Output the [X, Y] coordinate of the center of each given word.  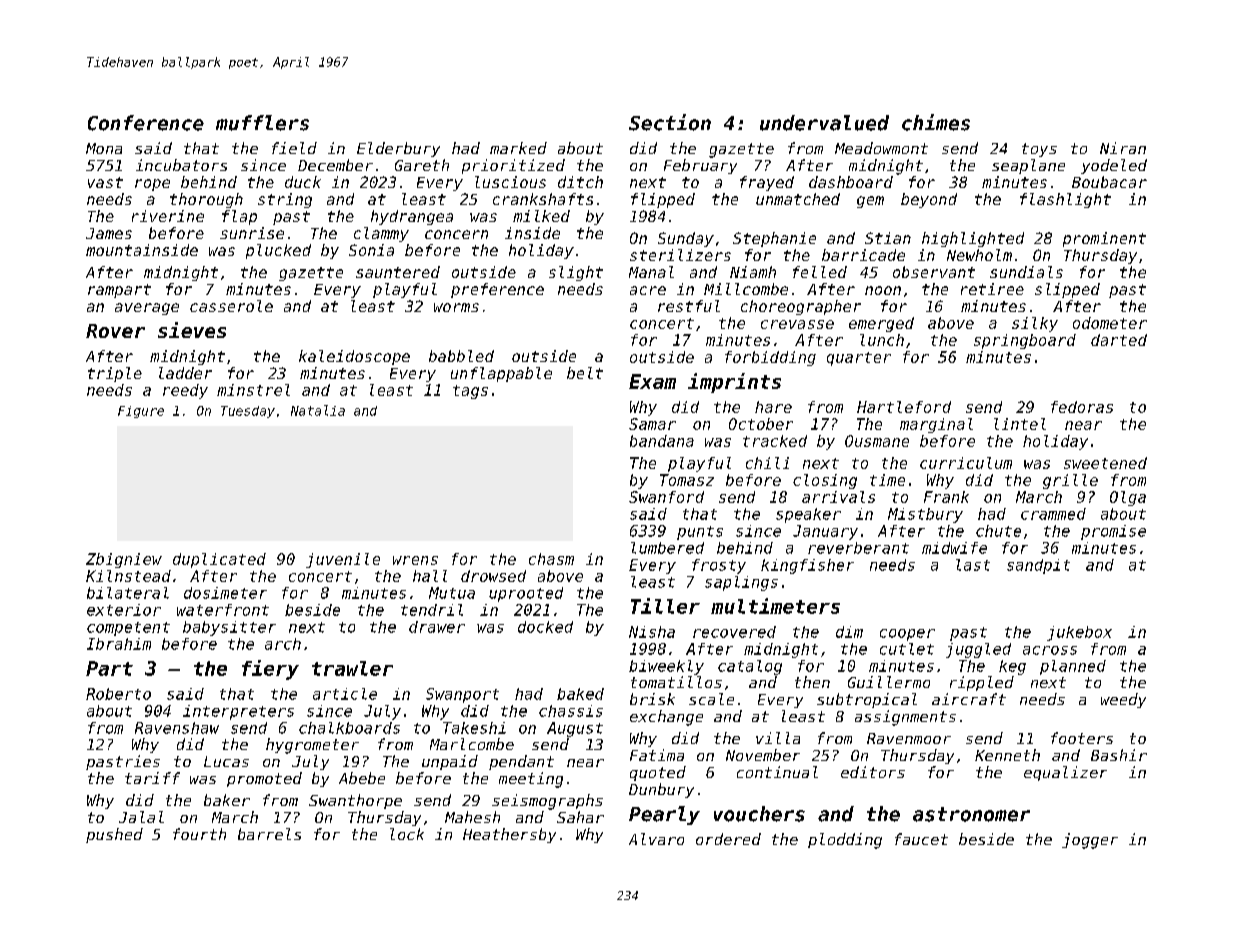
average [147, 309]
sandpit [1038, 566]
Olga [1128, 498]
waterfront [223, 610]
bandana [662, 441]
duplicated [219, 560]
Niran [1123, 148]
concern [456, 234]
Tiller [665, 606]
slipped [1067, 290]
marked [518, 148]
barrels [269, 834]
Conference [146, 123]
